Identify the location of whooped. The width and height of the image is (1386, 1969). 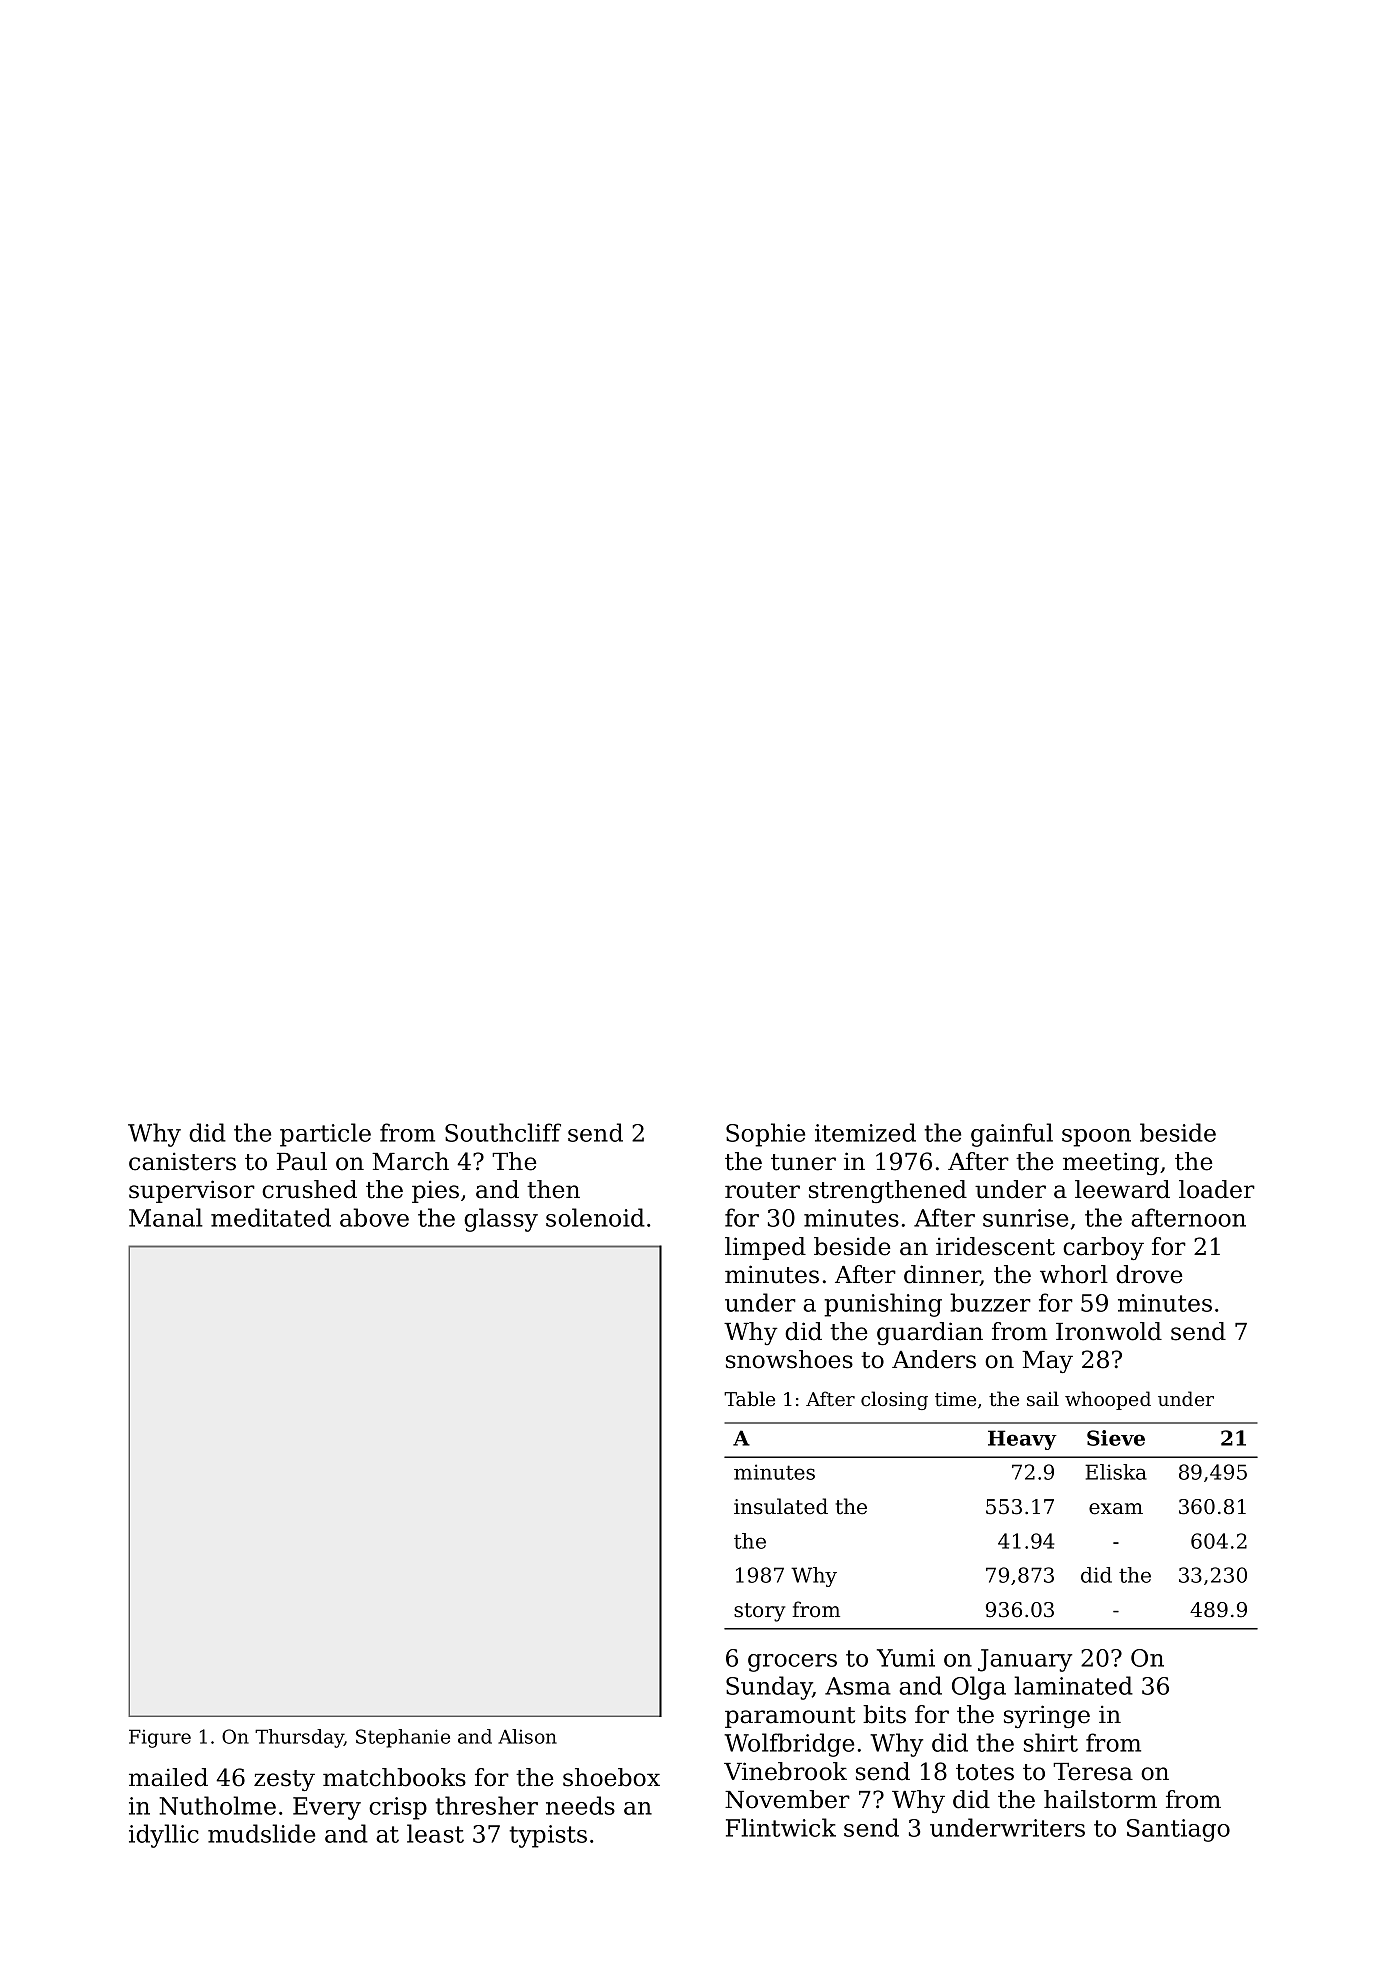
(1108, 1400).
